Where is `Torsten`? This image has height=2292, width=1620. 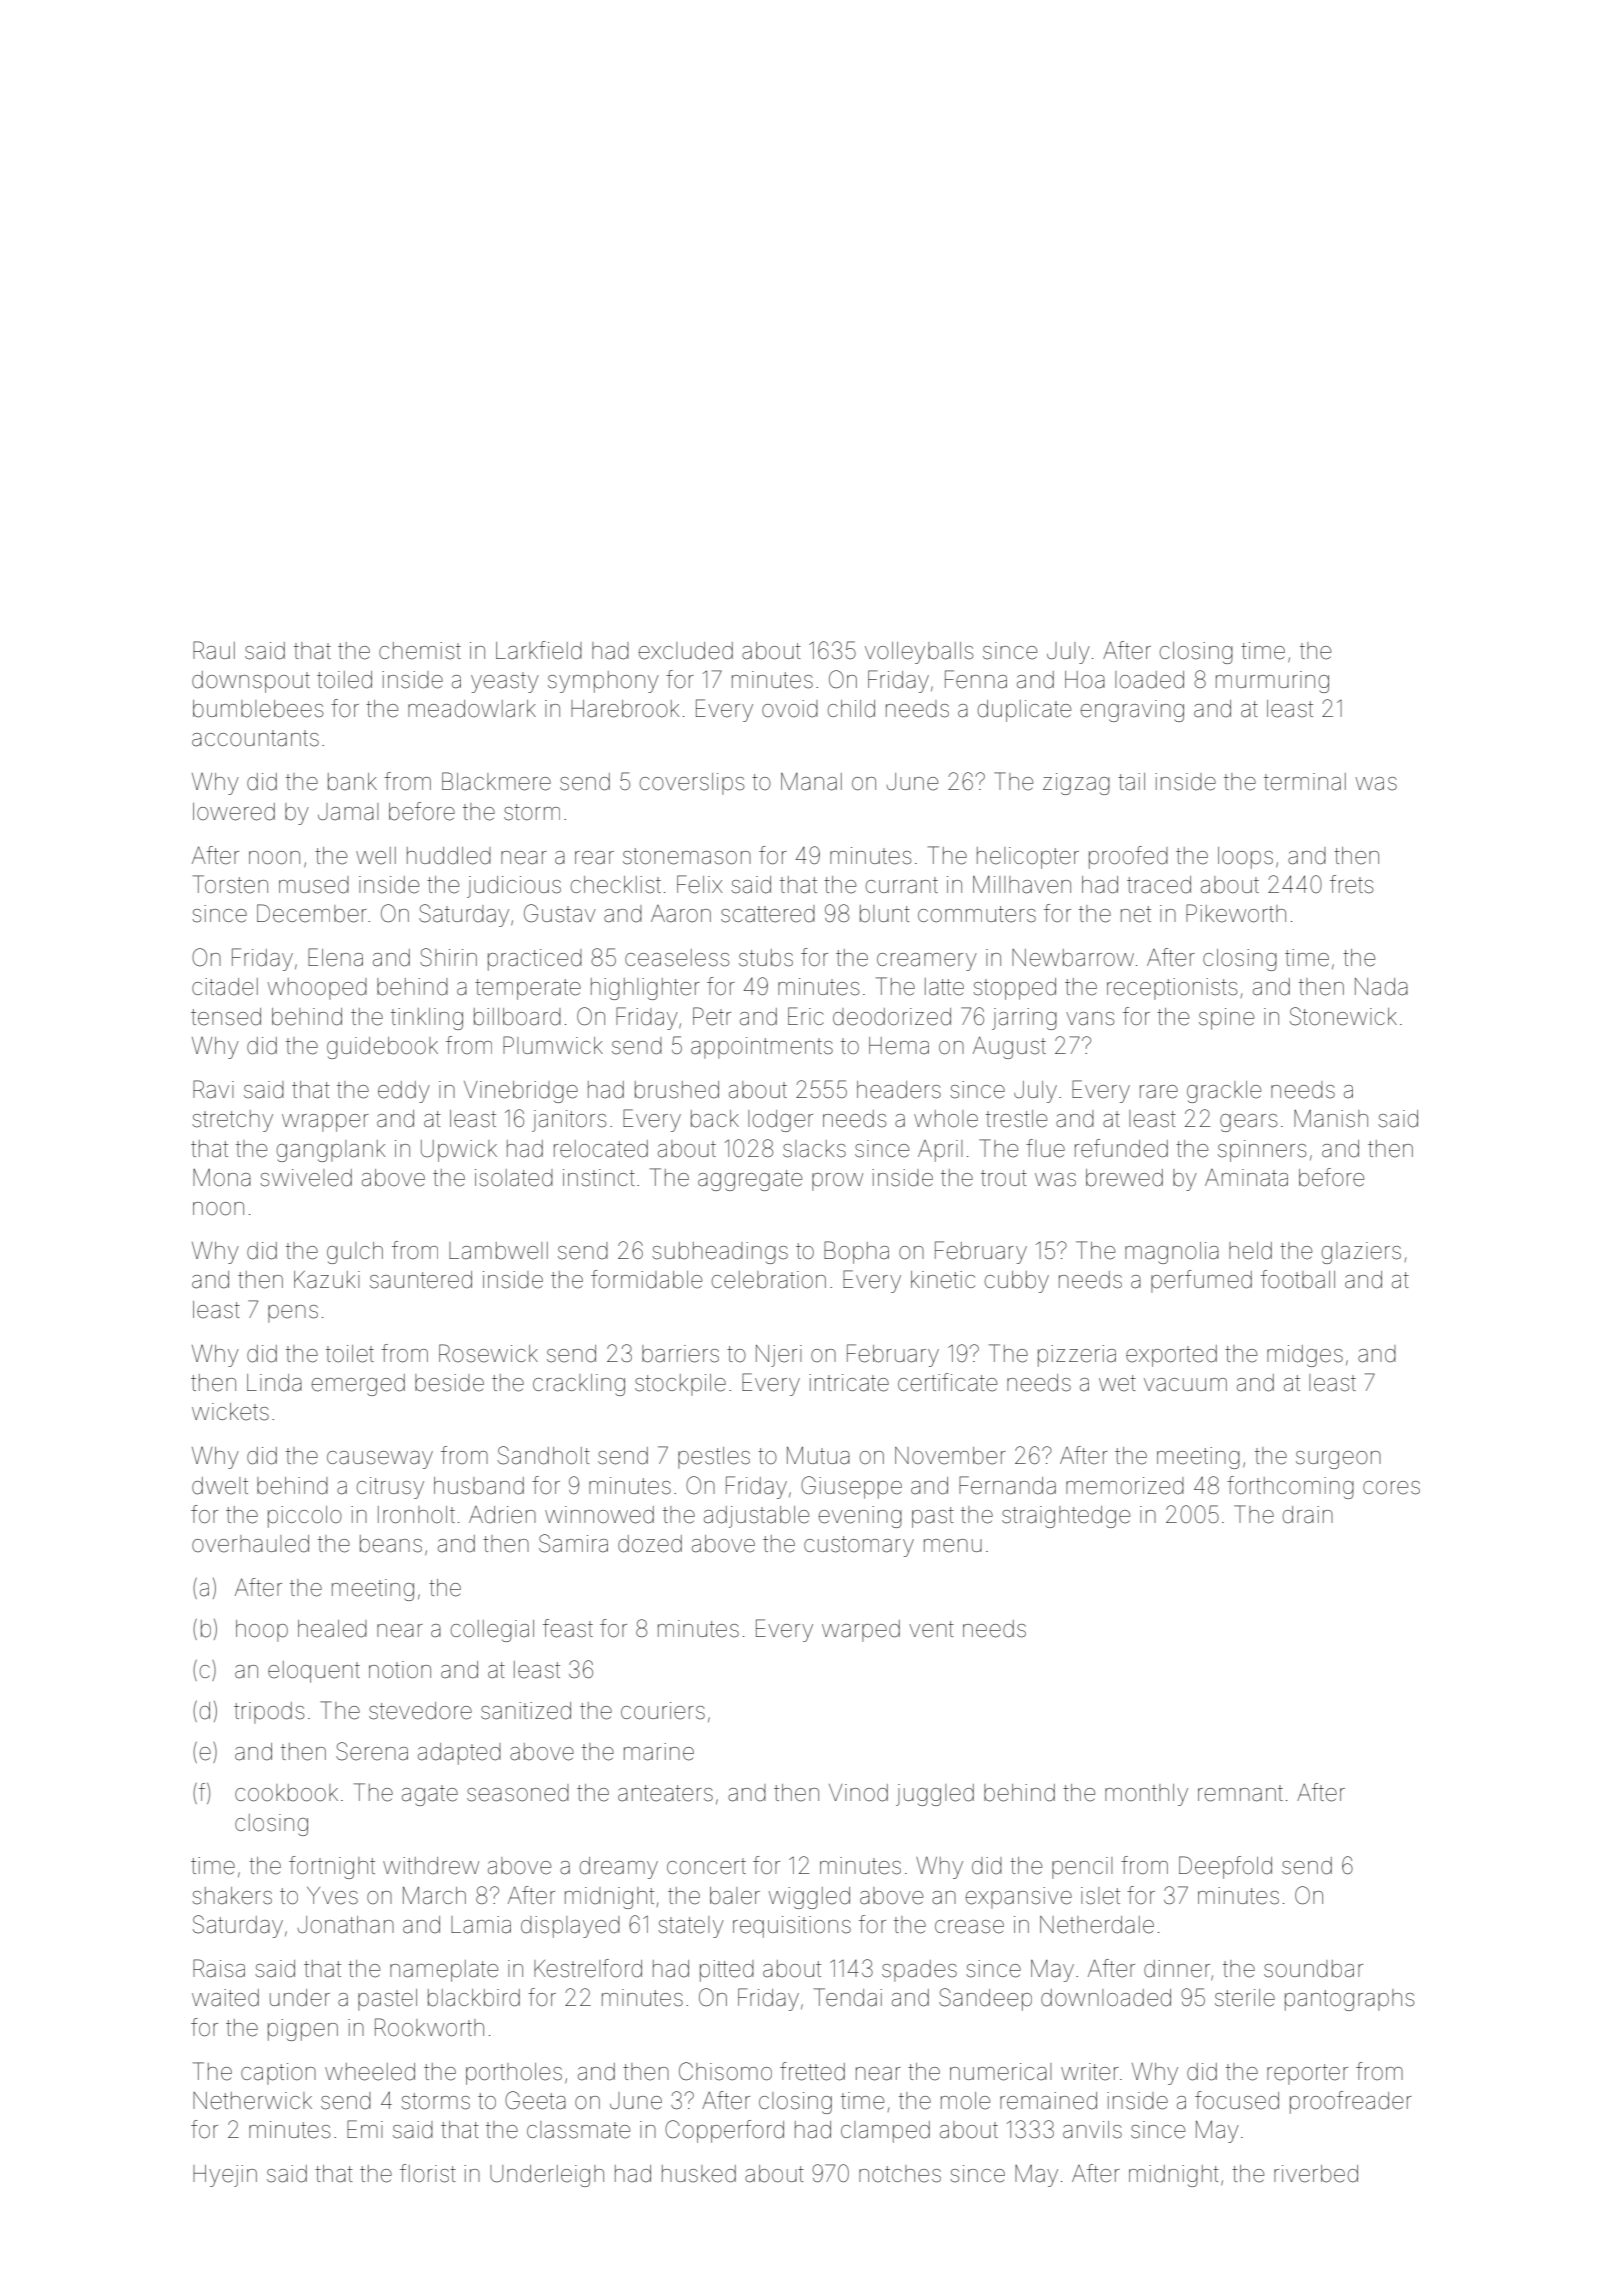
Torsten is located at coordinates (230, 884).
